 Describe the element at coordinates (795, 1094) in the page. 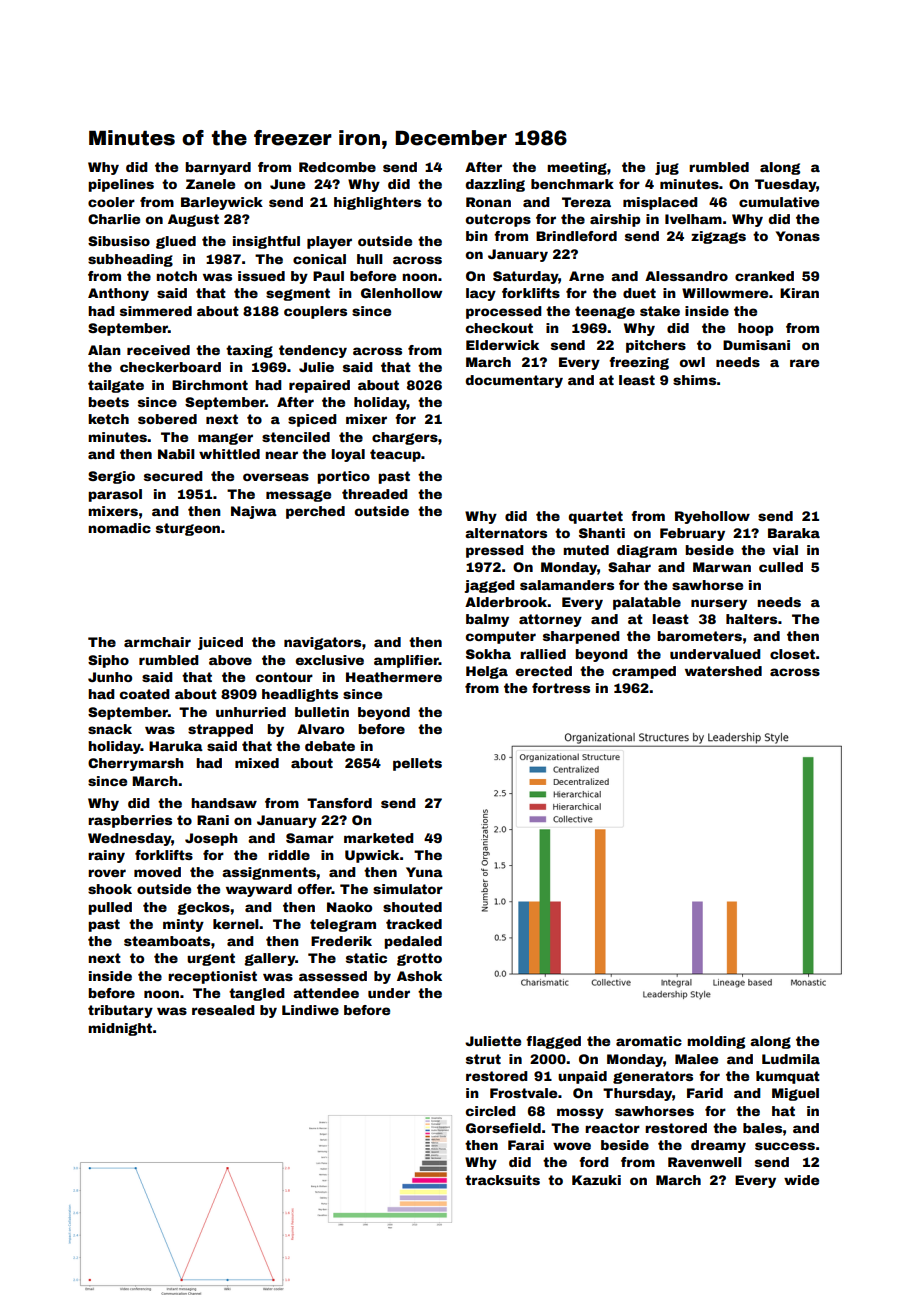

I see `Miguel` at that location.
